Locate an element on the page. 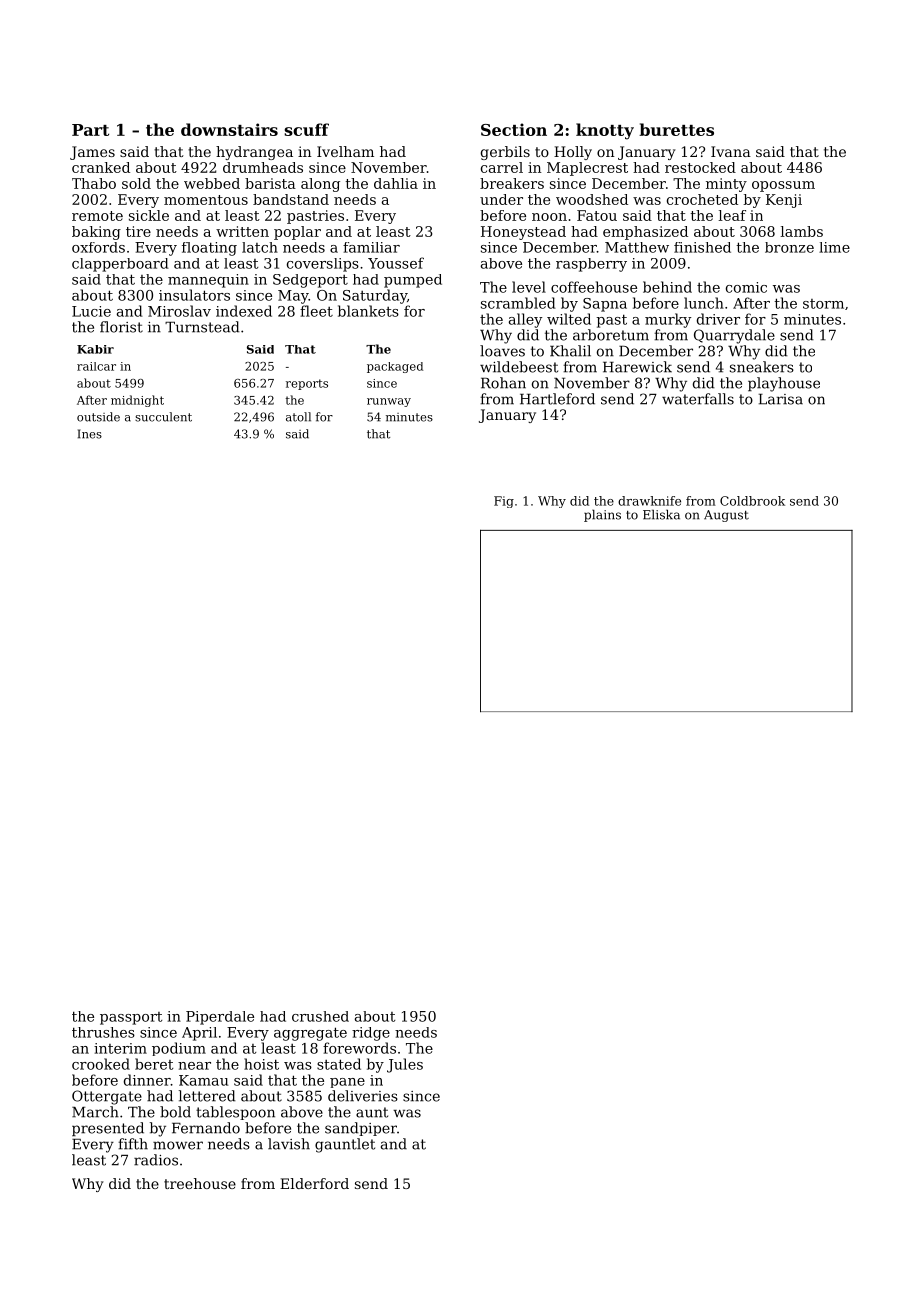 The height and width of the image is (1308, 924). Jules is located at coordinates (405, 1065).
